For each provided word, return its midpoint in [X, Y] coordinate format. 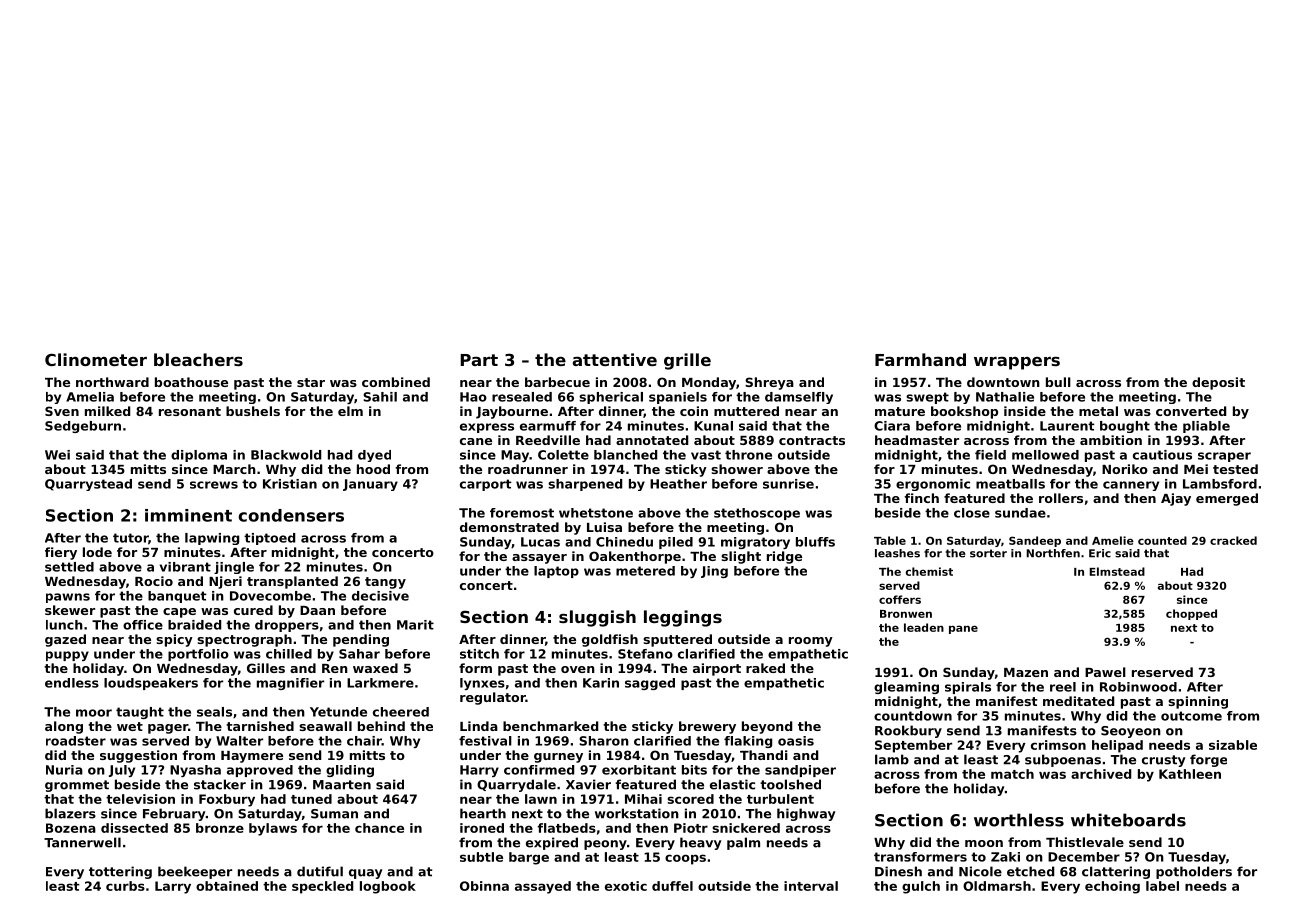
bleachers [198, 359]
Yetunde [338, 712]
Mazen [1026, 672]
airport [717, 669]
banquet [177, 597]
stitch [479, 654]
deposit [1218, 383]
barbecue [557, 382]
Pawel [1105, 672]
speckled [322, 887]
